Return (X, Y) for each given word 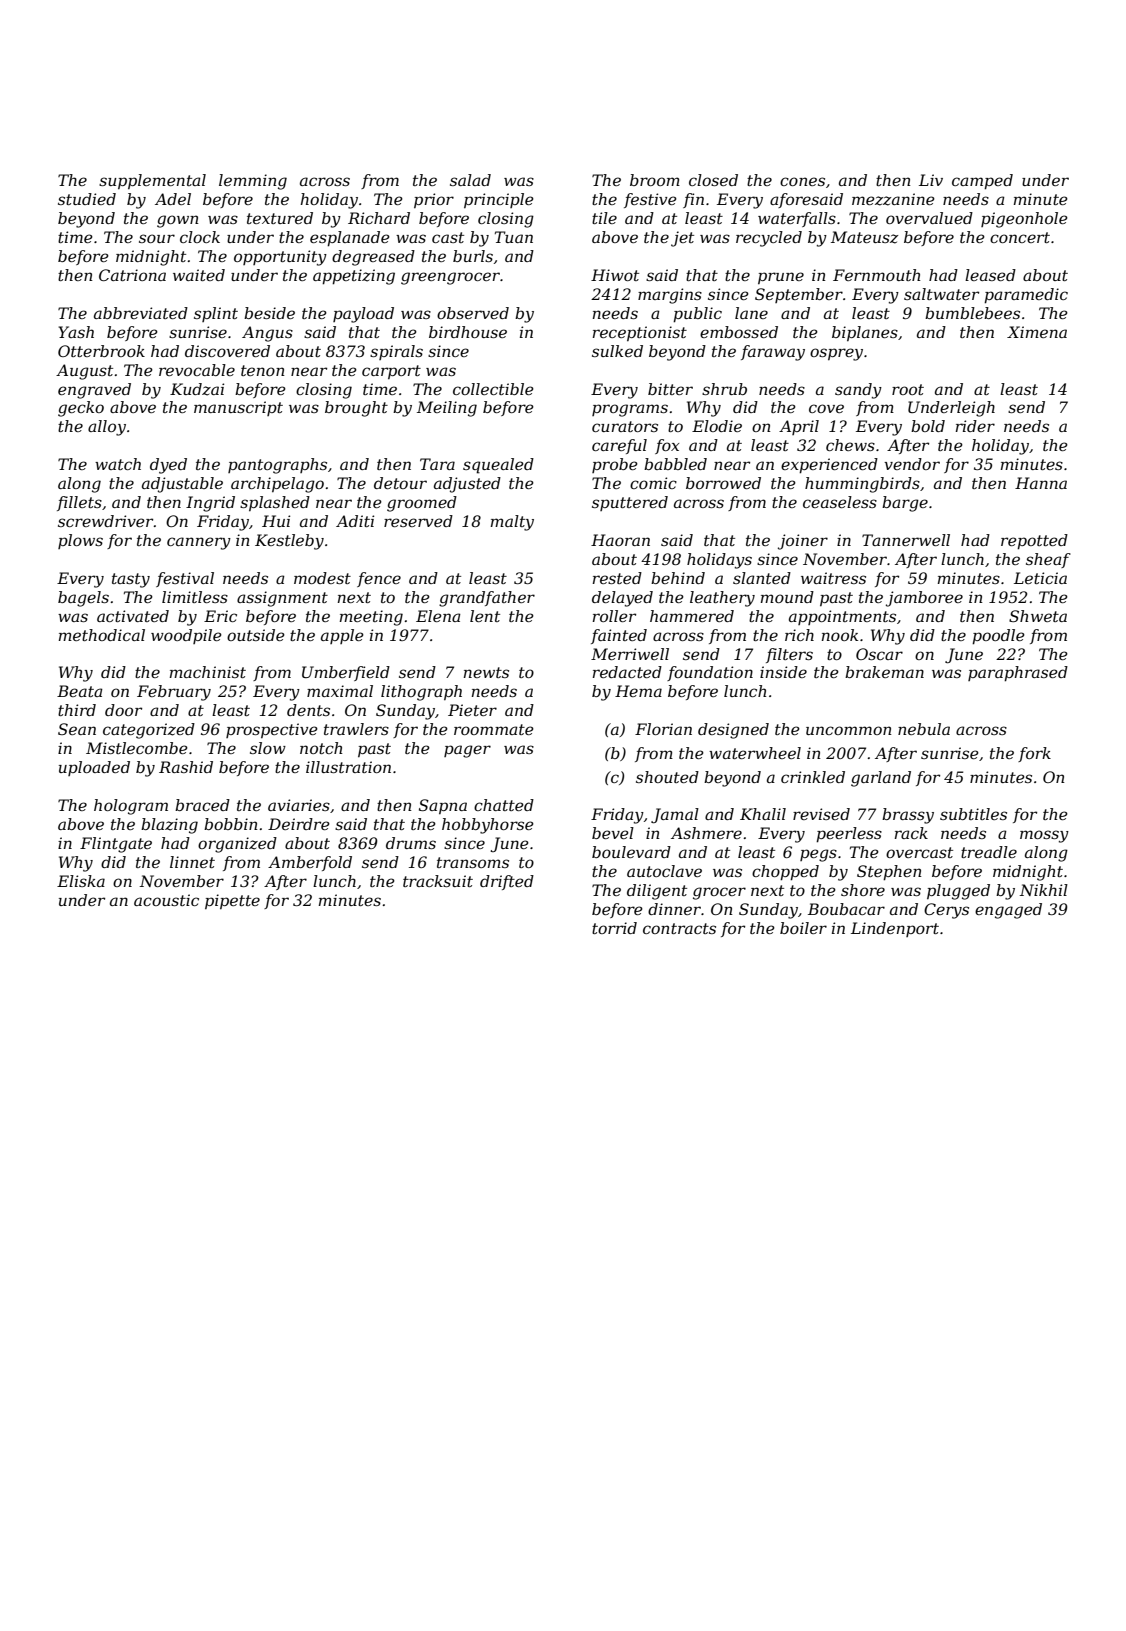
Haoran (620, 540)
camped (982, 182)
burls (473, 256)
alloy (107, 428)
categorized (149, 731)
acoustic (166, 900)
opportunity (280, 258)
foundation (710, 673)
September (799, 295)
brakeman (884, 672)
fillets (79, 503)
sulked (617, 351)
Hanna (1041, 483)
